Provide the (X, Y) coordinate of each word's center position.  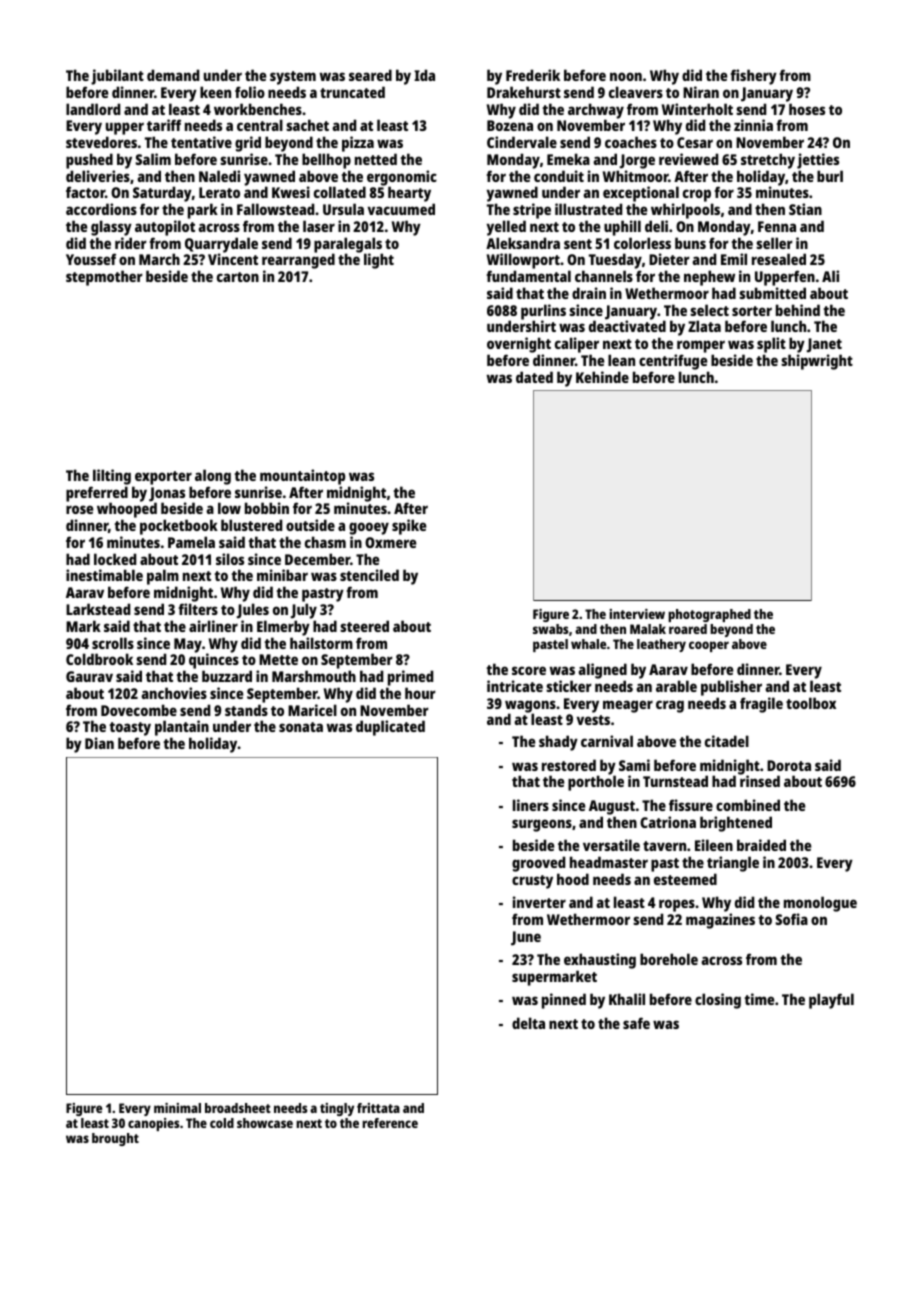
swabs (551, 629)
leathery (661, 645)
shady (558, 743)
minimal (177, 1108)
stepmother (104, 278)
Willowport (523, 261)
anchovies (174, 693)
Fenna (777, 226)
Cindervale (522, 142)
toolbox (811, 703)
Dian (99, 743)
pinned (564, 1001)
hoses (807, 109)
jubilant (117, 77)
